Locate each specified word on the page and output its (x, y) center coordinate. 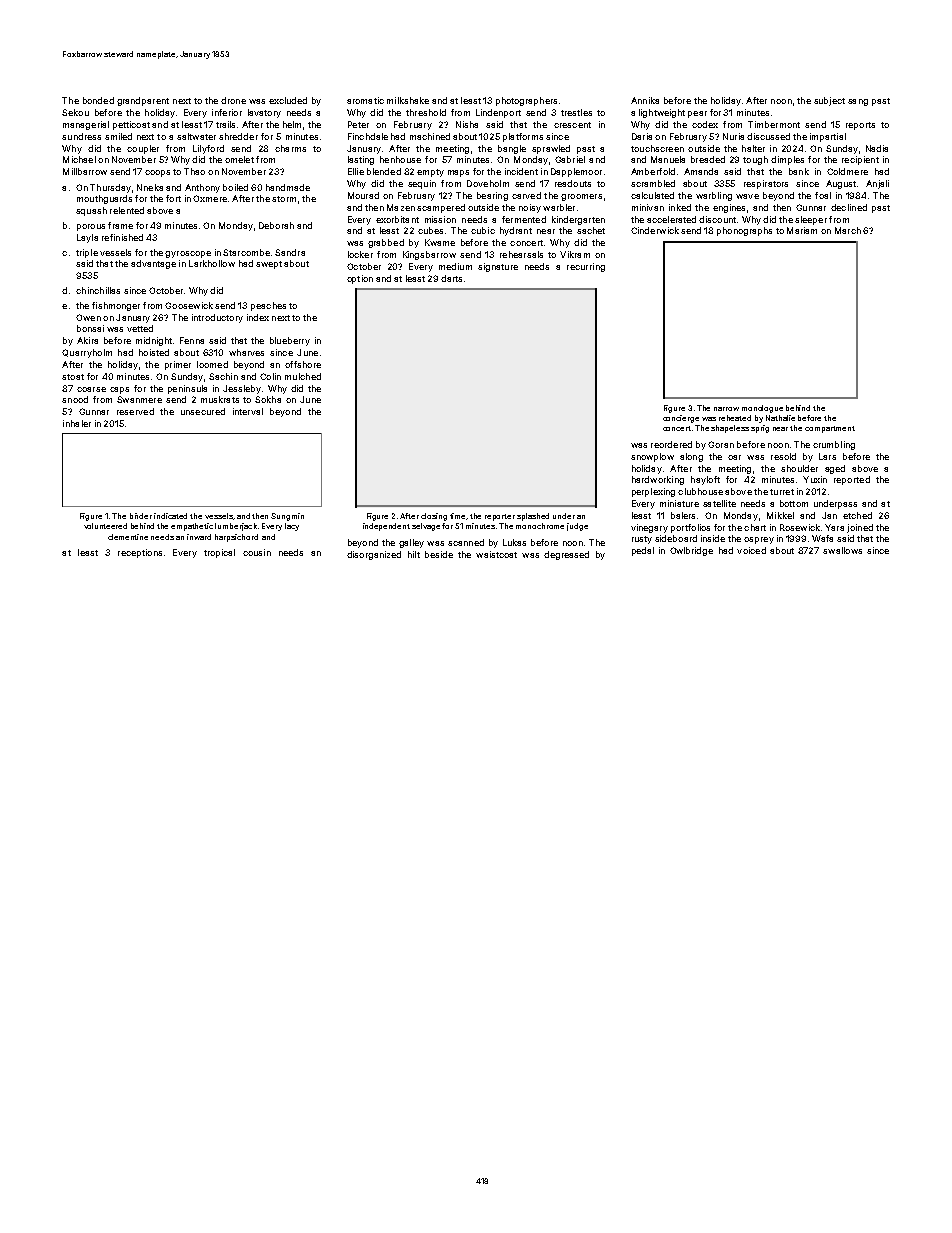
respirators (766, 184)
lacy (292, 527)
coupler (143, 149)
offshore (303, 364)
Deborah (276, 225)
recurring (586, 267)
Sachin (223, 376)
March (848, 230)
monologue (762, 409)
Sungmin (287, 517)
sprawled (551, 149)
